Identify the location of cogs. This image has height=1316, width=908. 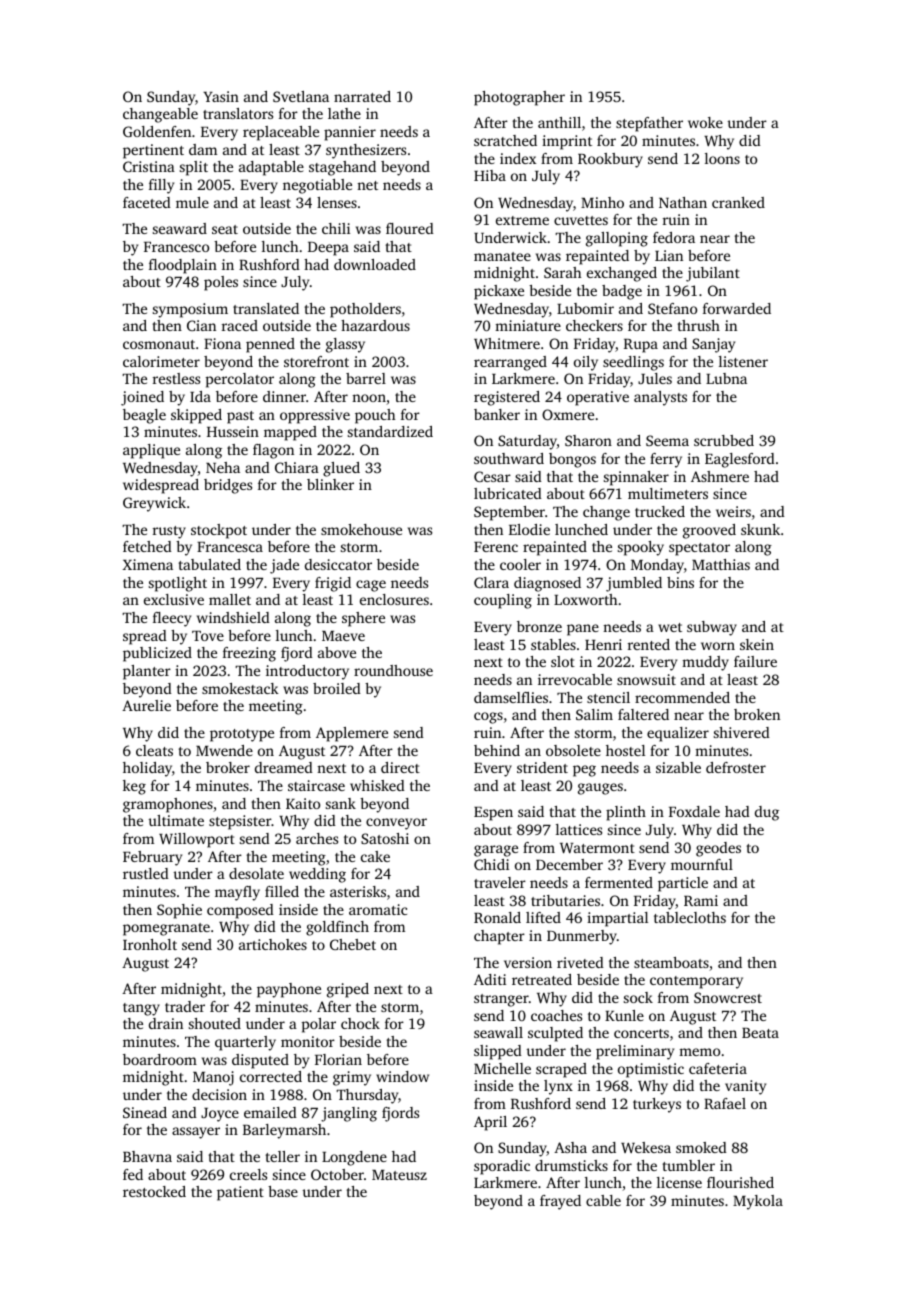
(488, 718).
